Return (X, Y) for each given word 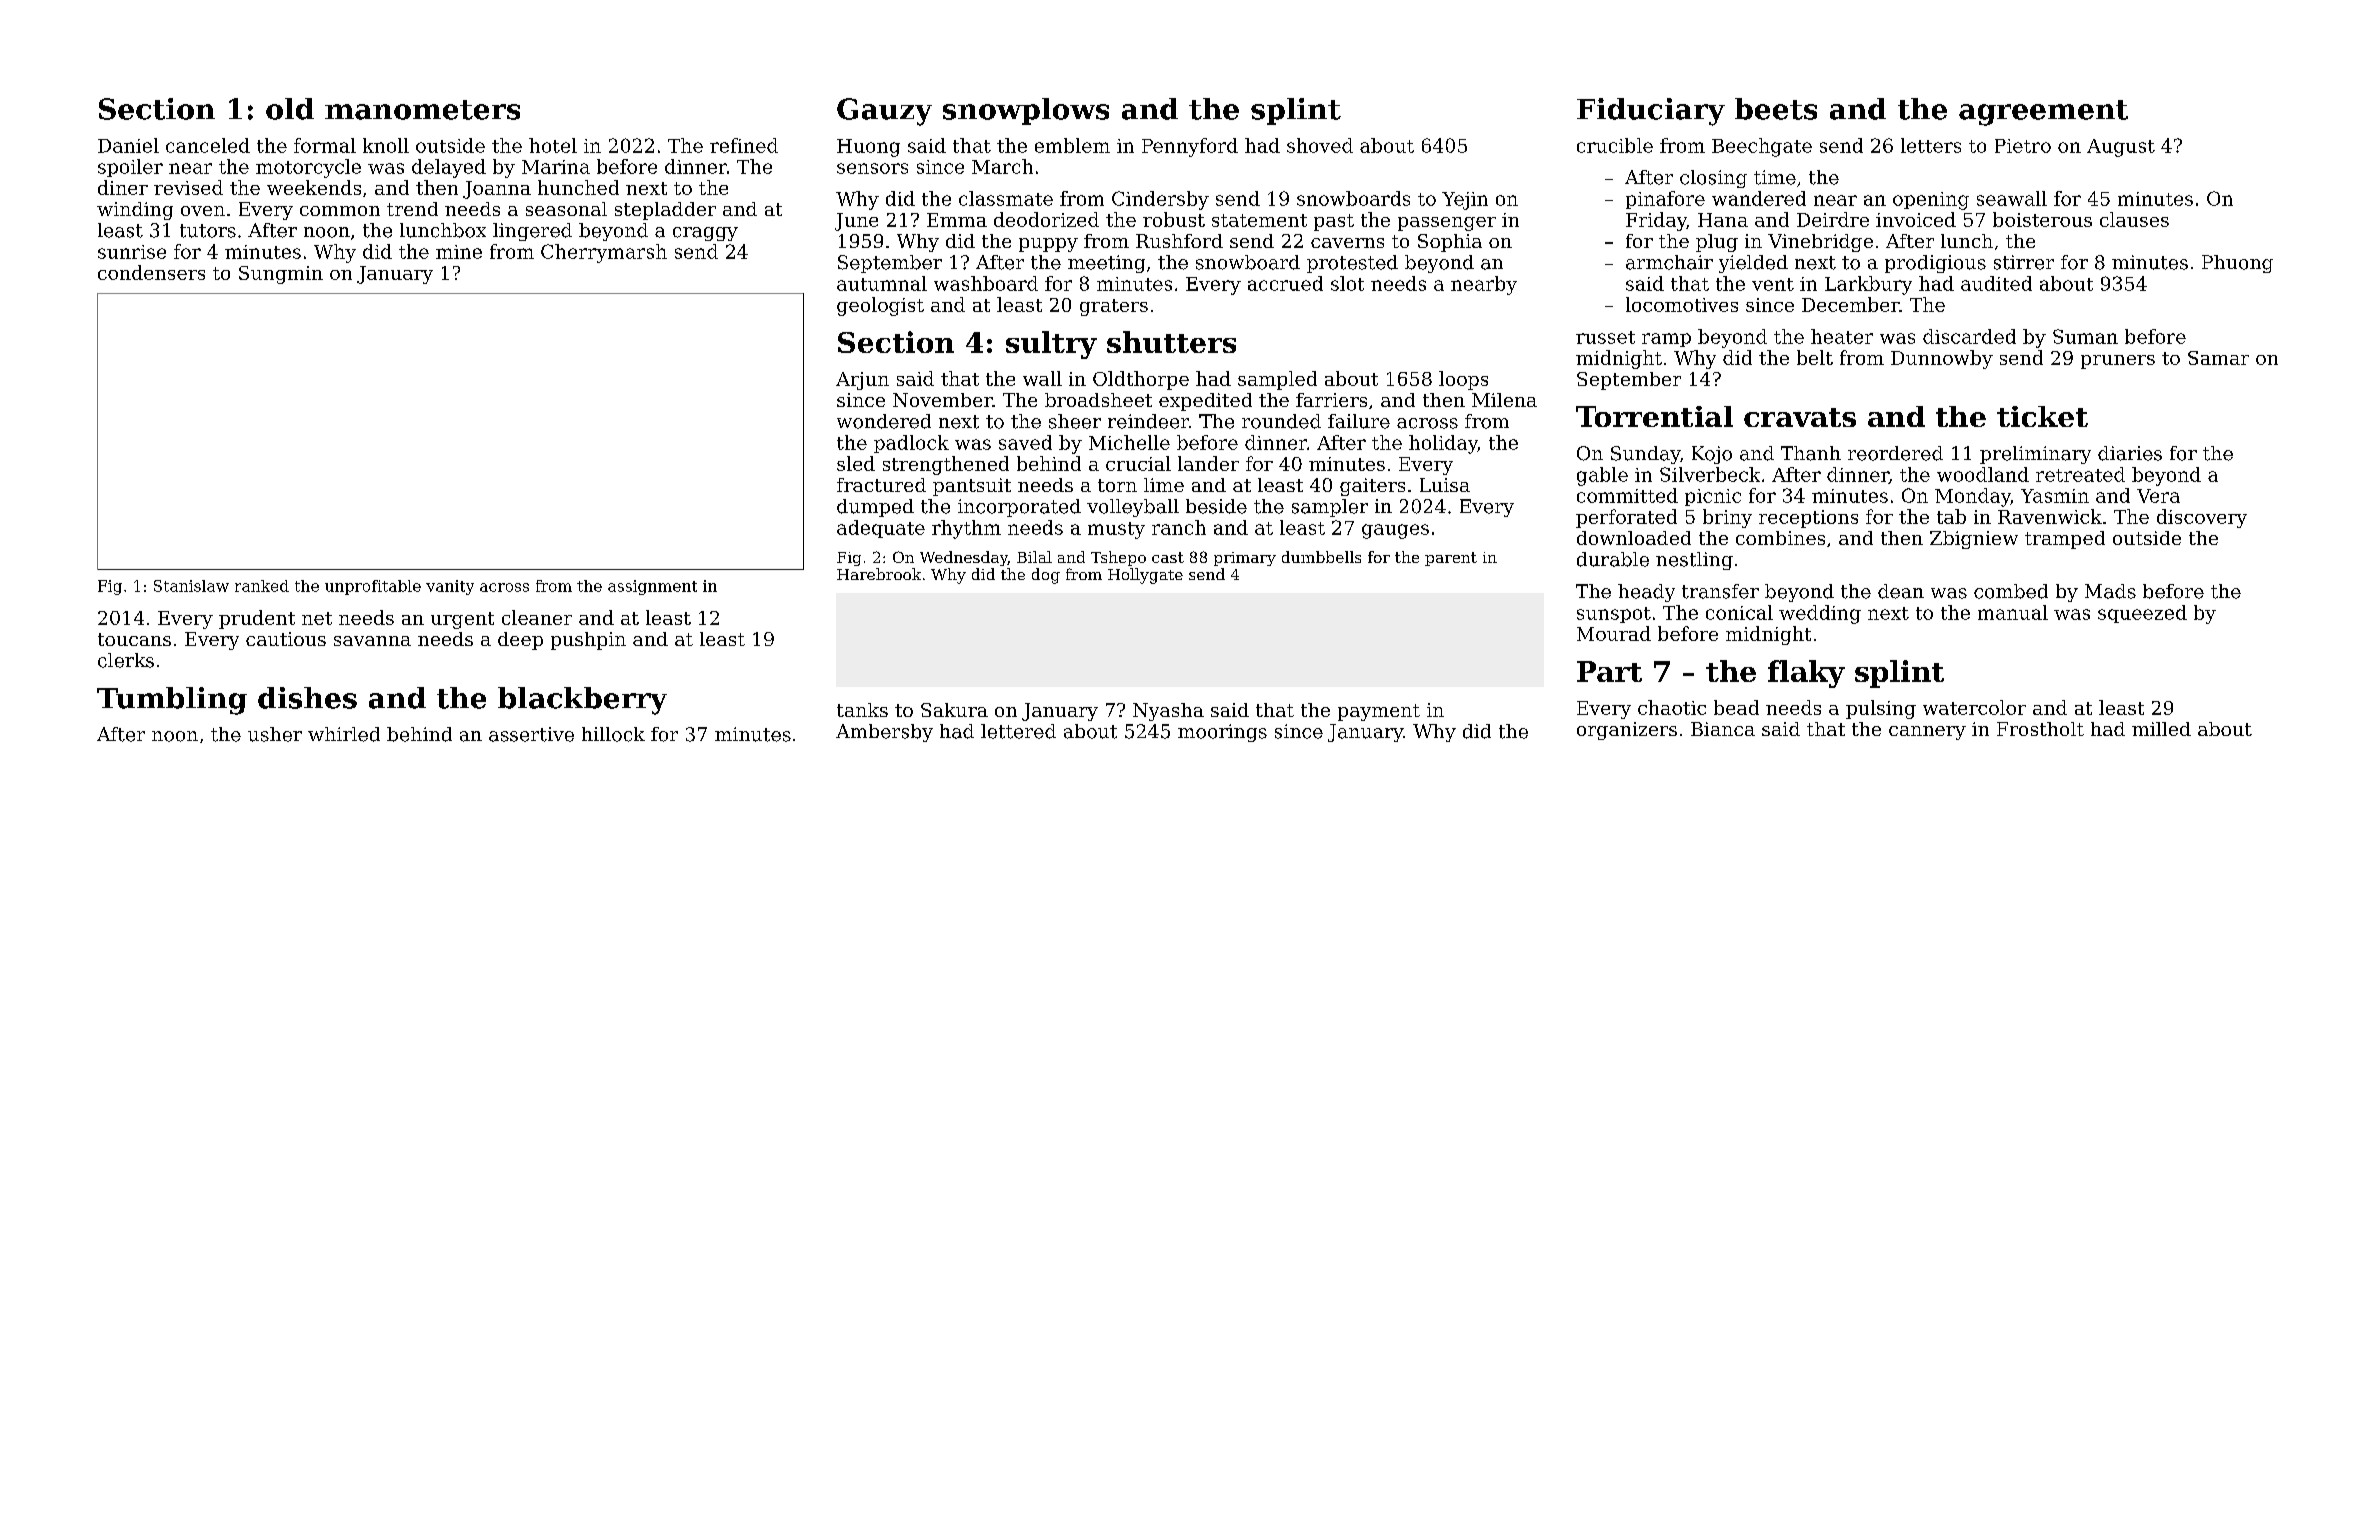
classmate (1006, 198)
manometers (422, 110)
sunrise (132, 252)
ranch (1179, 527)
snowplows (1026, 111)
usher (275, 734)
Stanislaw (191, 586)
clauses (2134, 219)
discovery (2202, 518)
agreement (2043, 113)
